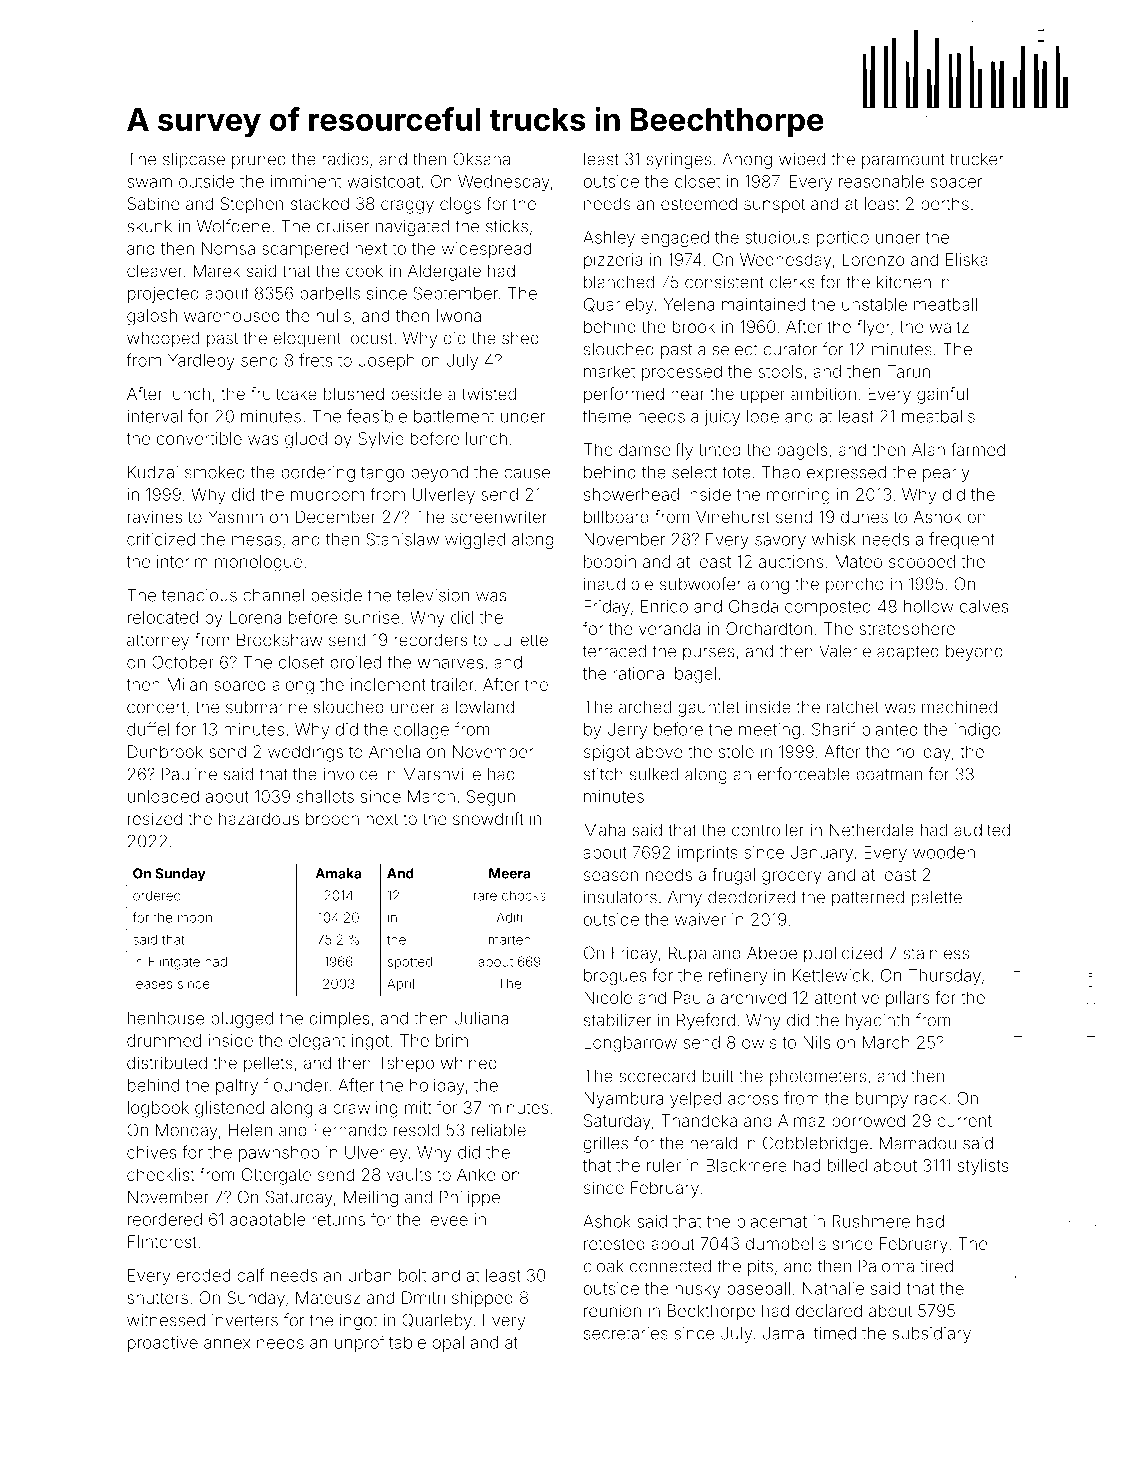 The width and height of the screenshot is (1138, 1473). Describe the element at coordinates (152, 1152) in the screenshot. I see `chives` at that location.
